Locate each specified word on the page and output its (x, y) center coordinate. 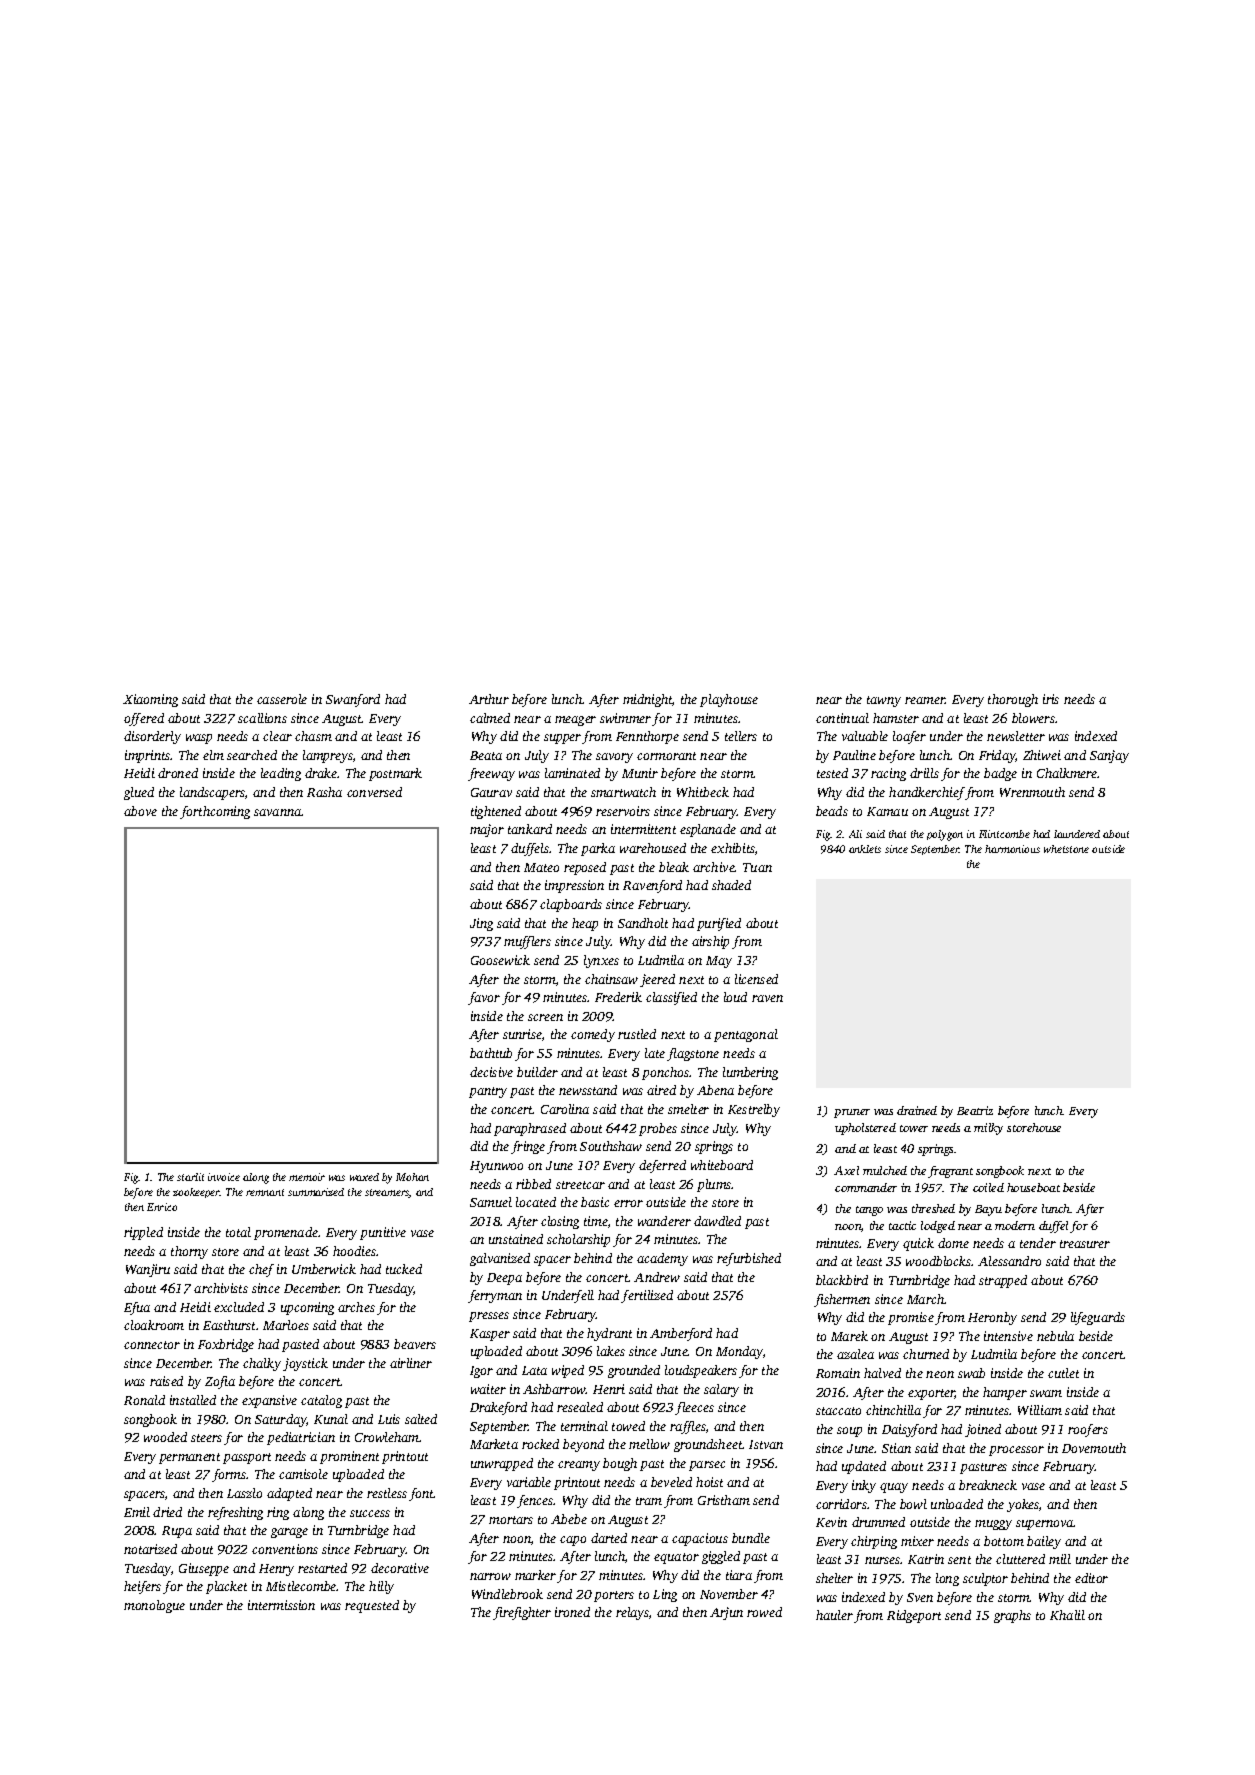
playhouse (729, 700)
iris (1051, 699)
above (140, 811)
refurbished (749, 1259)
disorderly (152, 737)
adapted (289, 1494)
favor (484, 998)
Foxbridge (226, 1345)
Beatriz (975, 1110)
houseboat (1033, 1187)
